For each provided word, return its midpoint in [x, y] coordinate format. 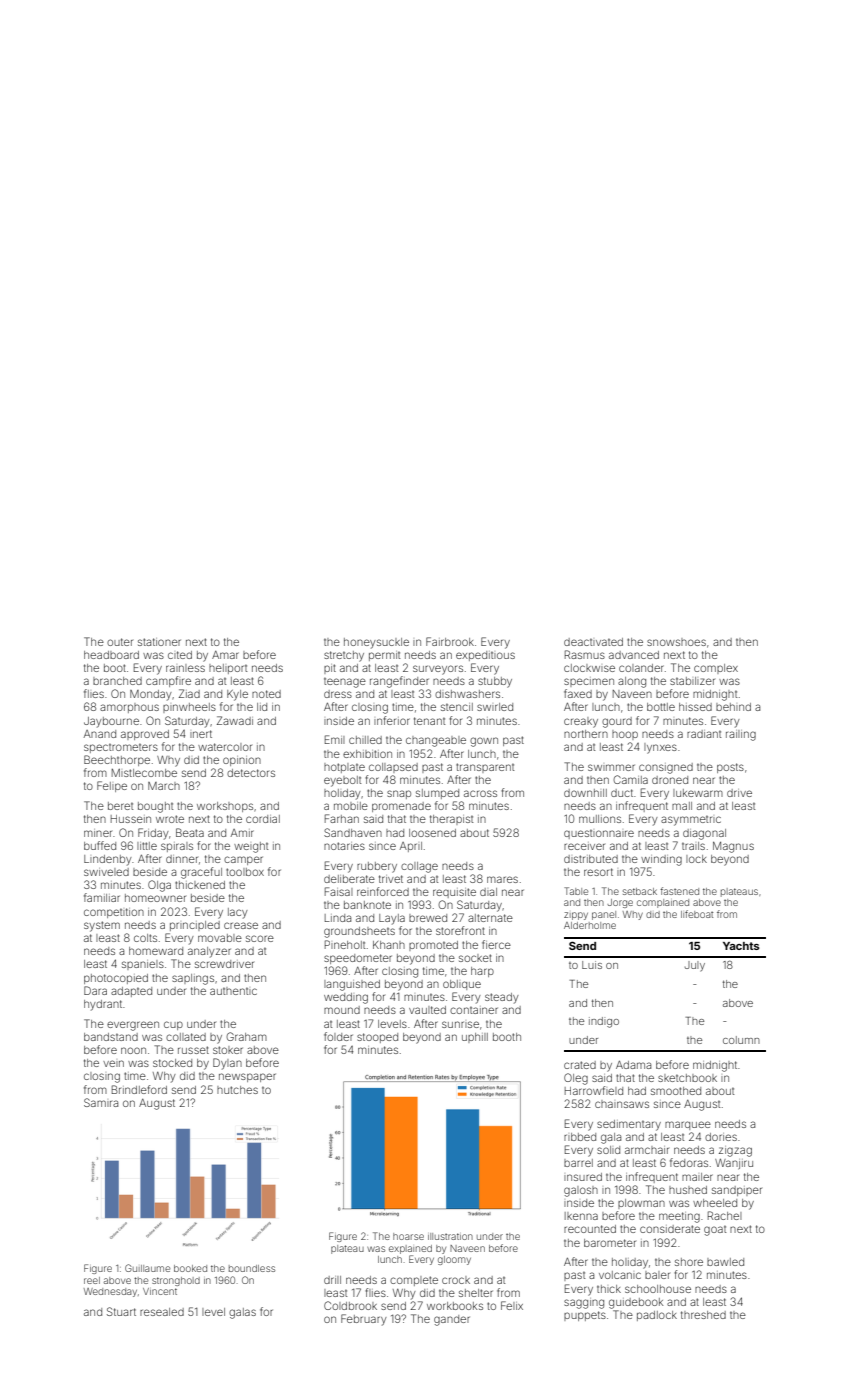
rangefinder [399, 682]
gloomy [454, 1260]
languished [352, 985]
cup [173, 1025]
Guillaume [147, 1268]
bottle [661, 707]
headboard [111, 655]
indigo [604, 1022]
